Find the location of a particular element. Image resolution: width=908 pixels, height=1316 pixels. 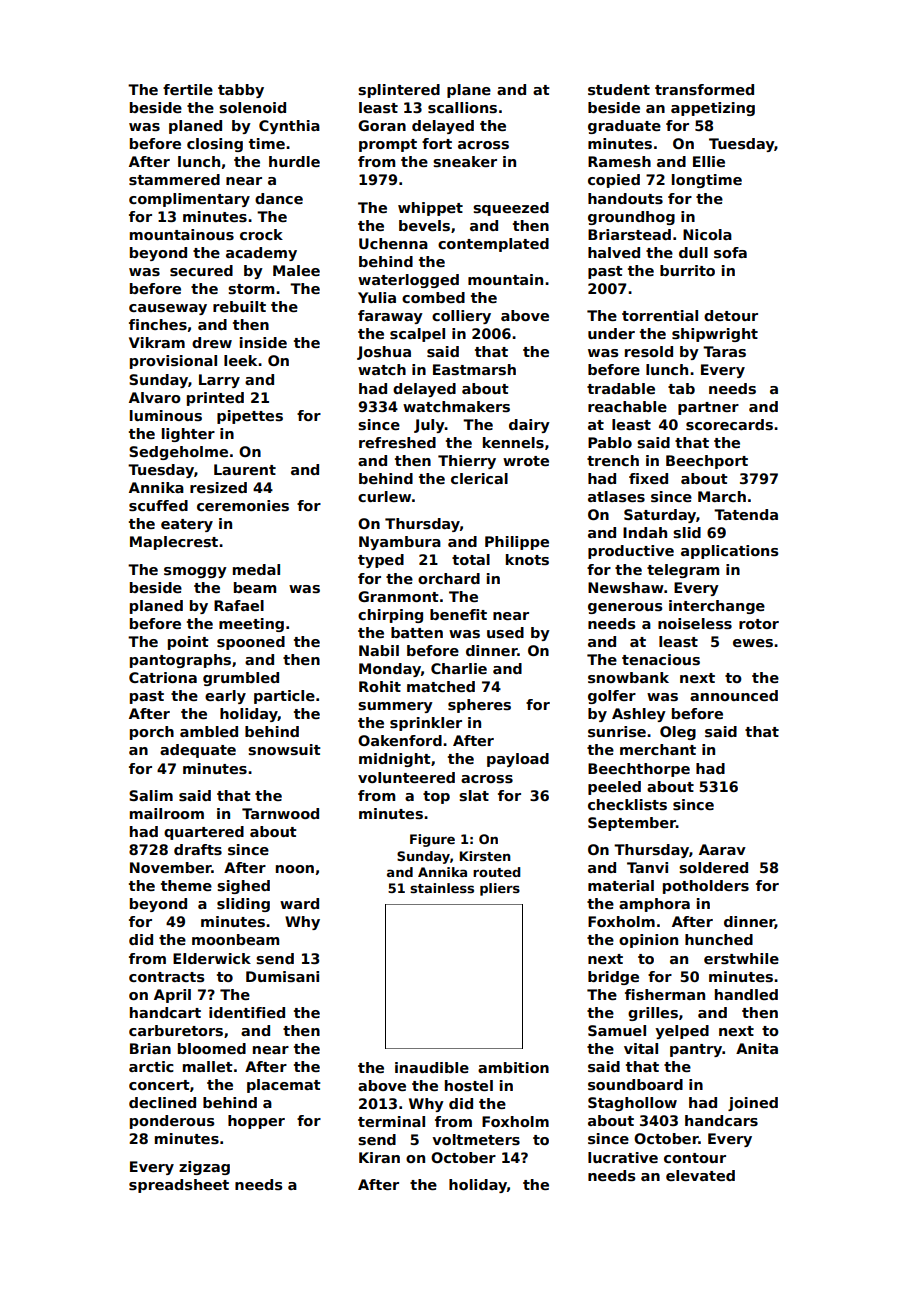

hopper is located at coordinates (256, 1122).
